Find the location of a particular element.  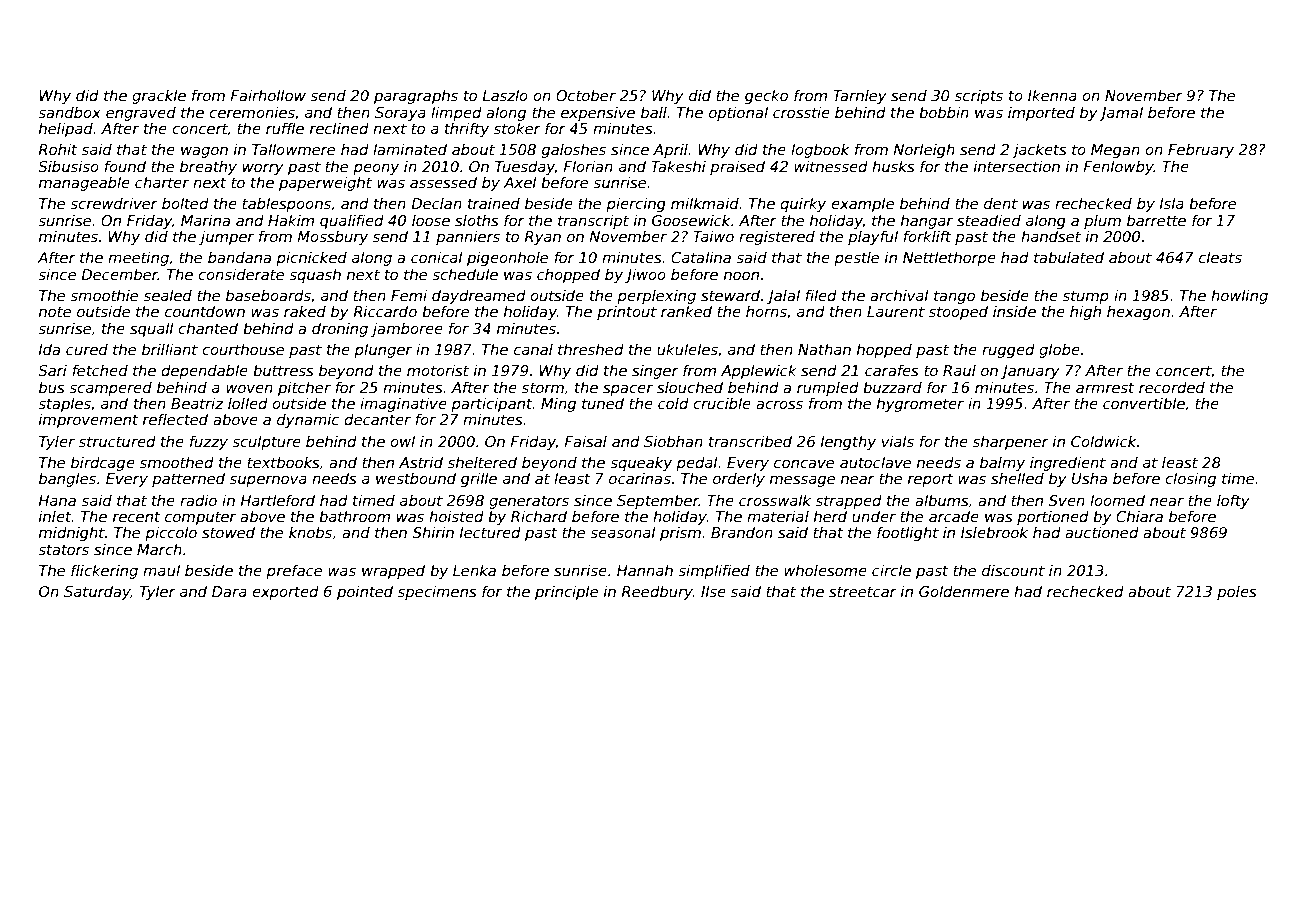

optional is located at coordinates (738, 113).
